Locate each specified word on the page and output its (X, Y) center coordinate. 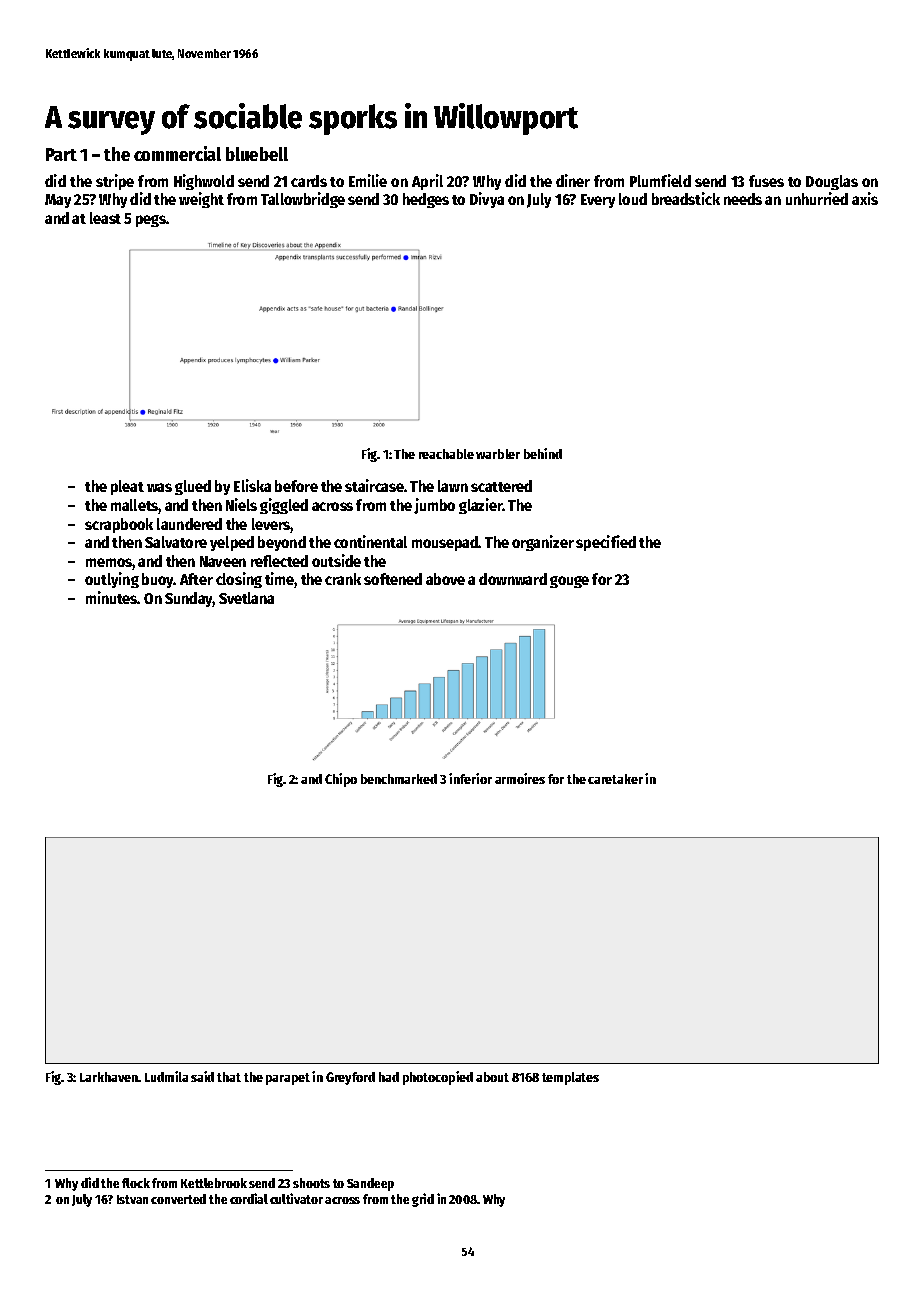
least (105, 218)
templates (570, 1078)
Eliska (252, 485)
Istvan (132, 1199)
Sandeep (370, 1184)
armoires (520, 778)
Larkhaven (109, 1077)
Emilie (368, 180)
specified (606, 543)
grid (423, 1200)
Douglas (832, 182)
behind (543, 453)
